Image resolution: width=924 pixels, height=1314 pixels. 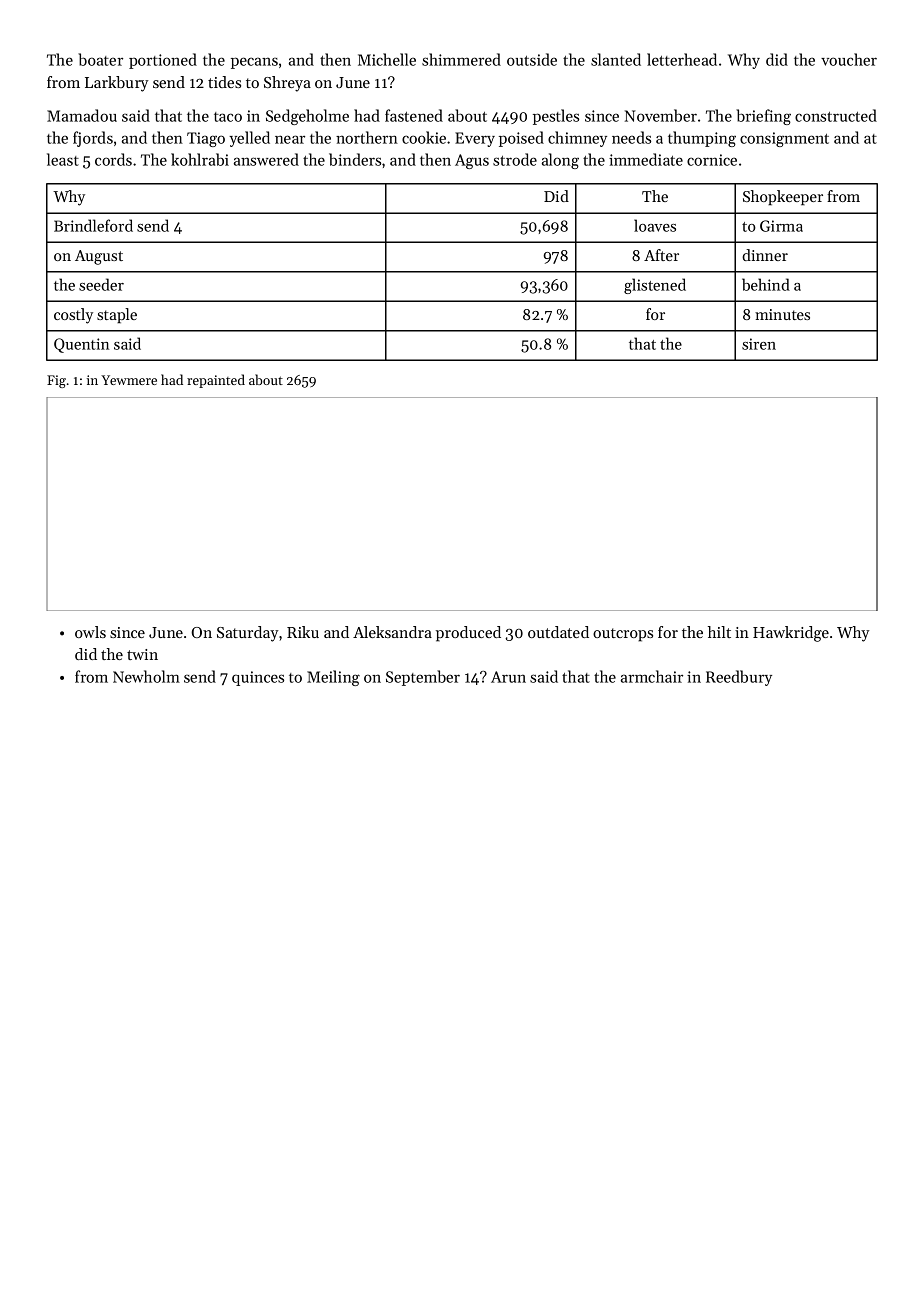 I want to click on siren, so click(x=759, y=344).
